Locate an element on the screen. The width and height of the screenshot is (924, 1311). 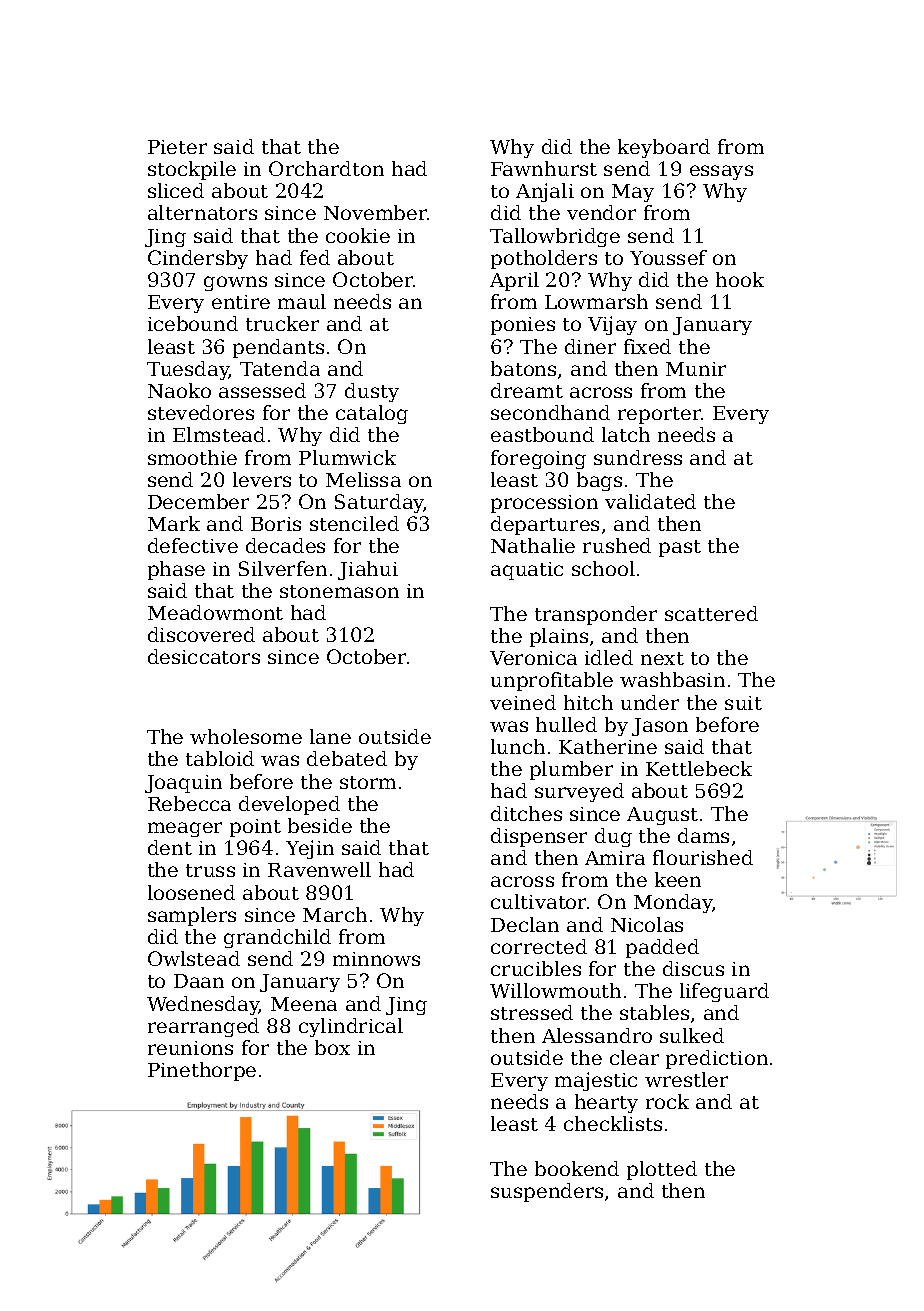
Pinethorpe is located at coordinates (202, 1071).
